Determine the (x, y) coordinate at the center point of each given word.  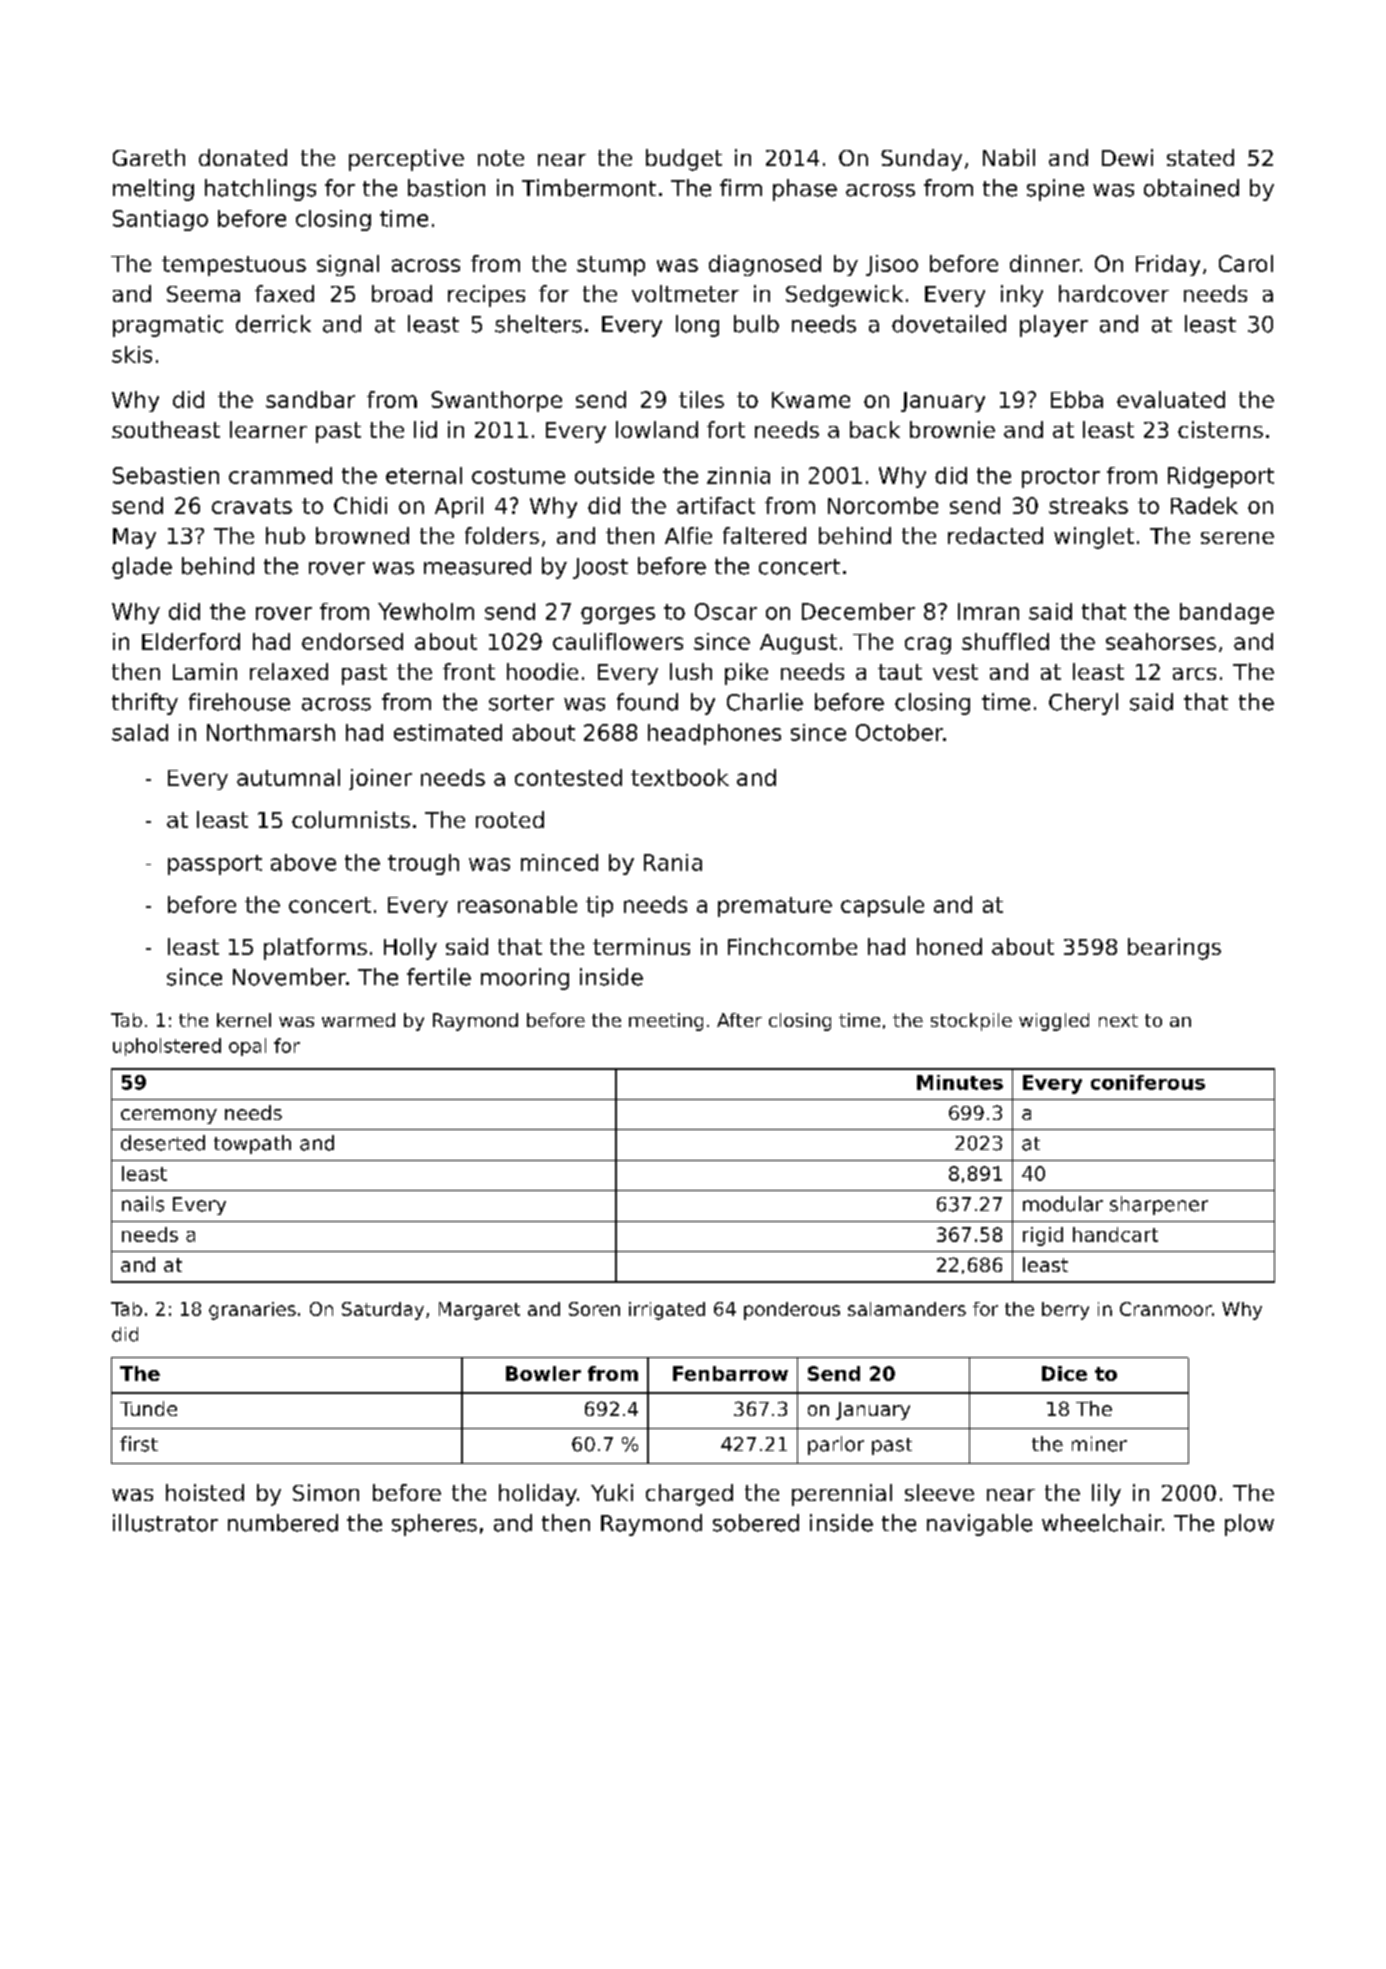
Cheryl (1083, 704)
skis (132, 354)
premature (775, 907)
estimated (448, 732)
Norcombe (883, 505)
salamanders (907, 1309)
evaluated (1171, 399)
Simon (326, 1492)
